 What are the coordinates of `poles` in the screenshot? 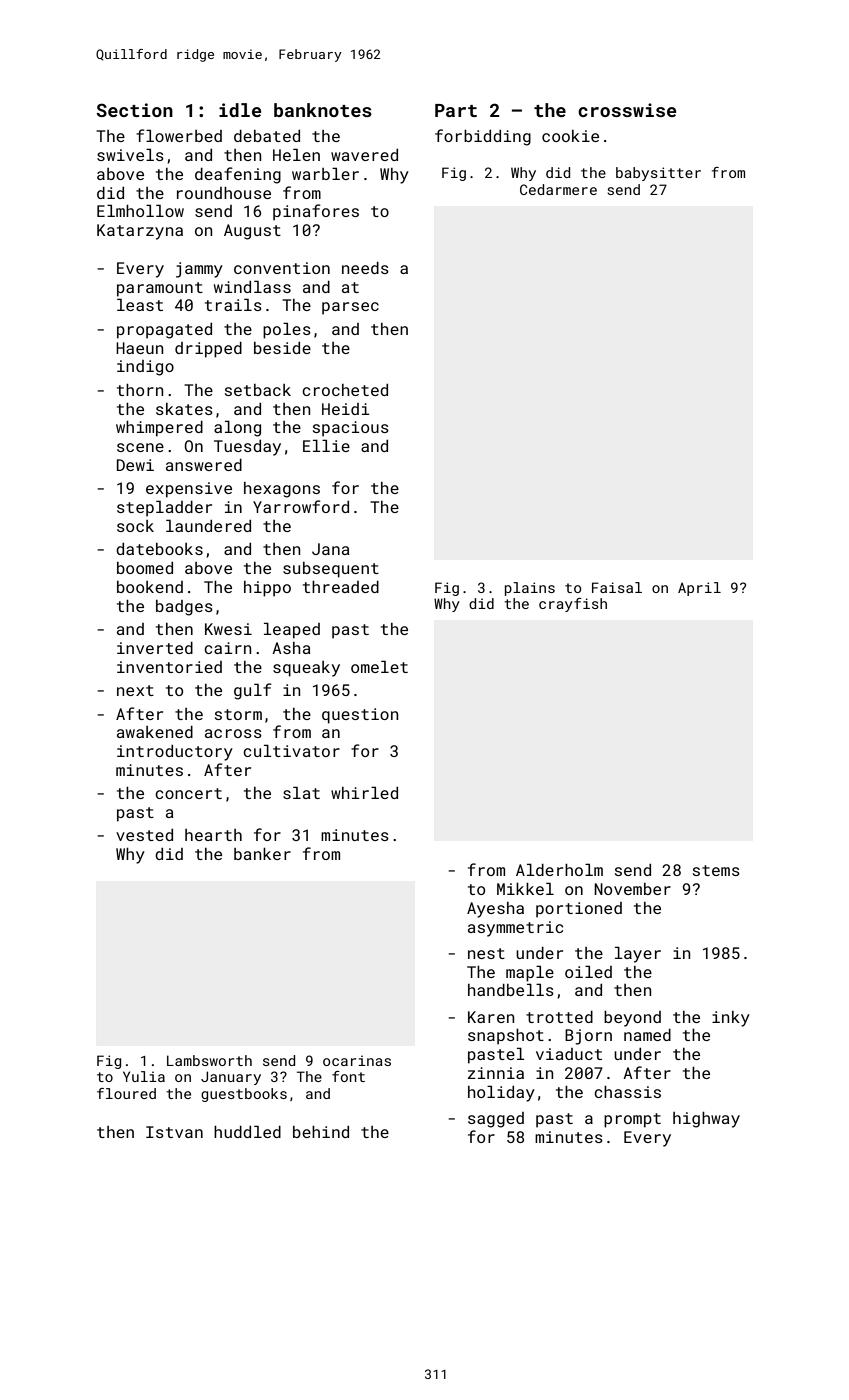 It's located at (287, 330).
